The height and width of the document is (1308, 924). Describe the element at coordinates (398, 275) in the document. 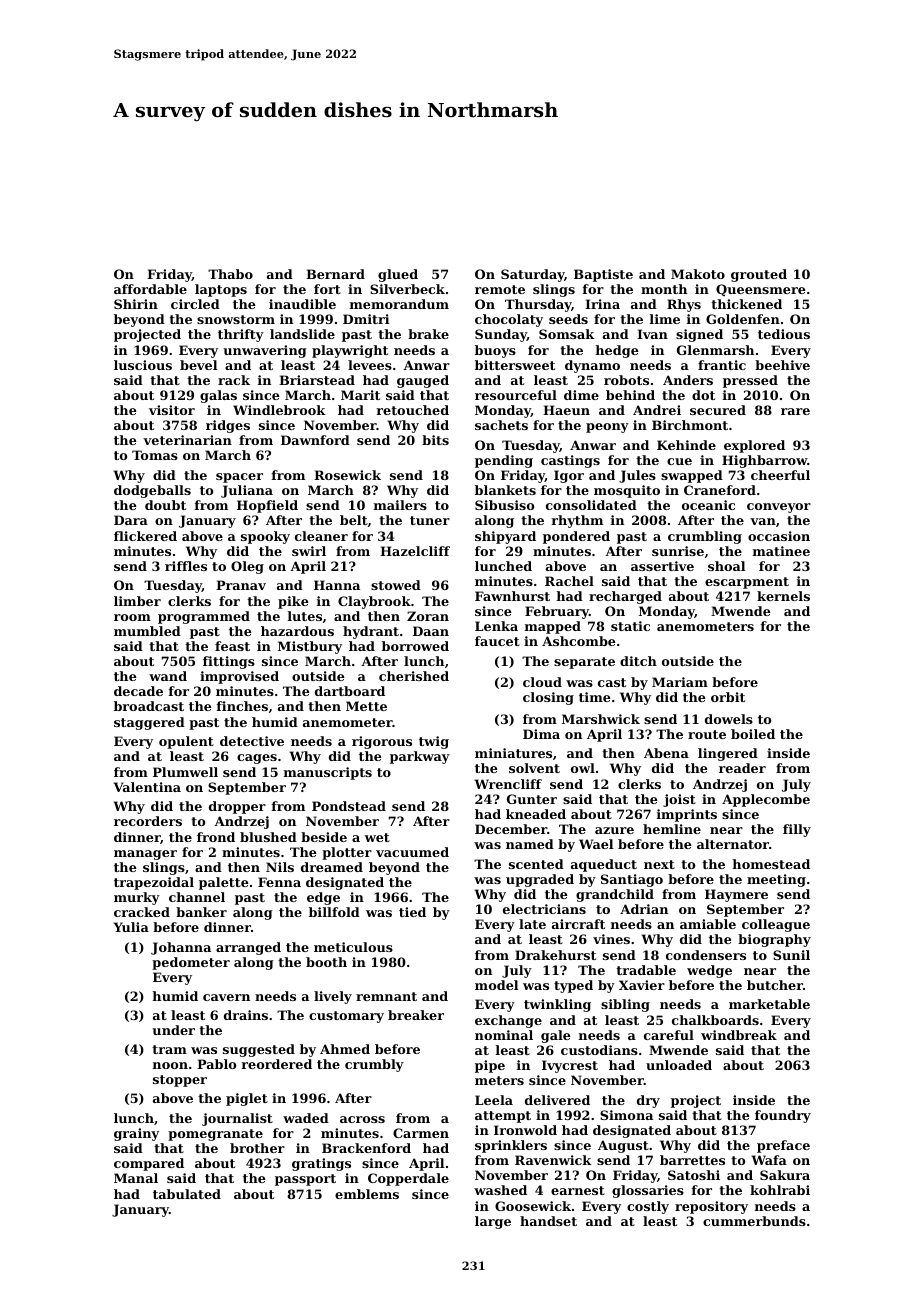

I see `glued` at that location.
